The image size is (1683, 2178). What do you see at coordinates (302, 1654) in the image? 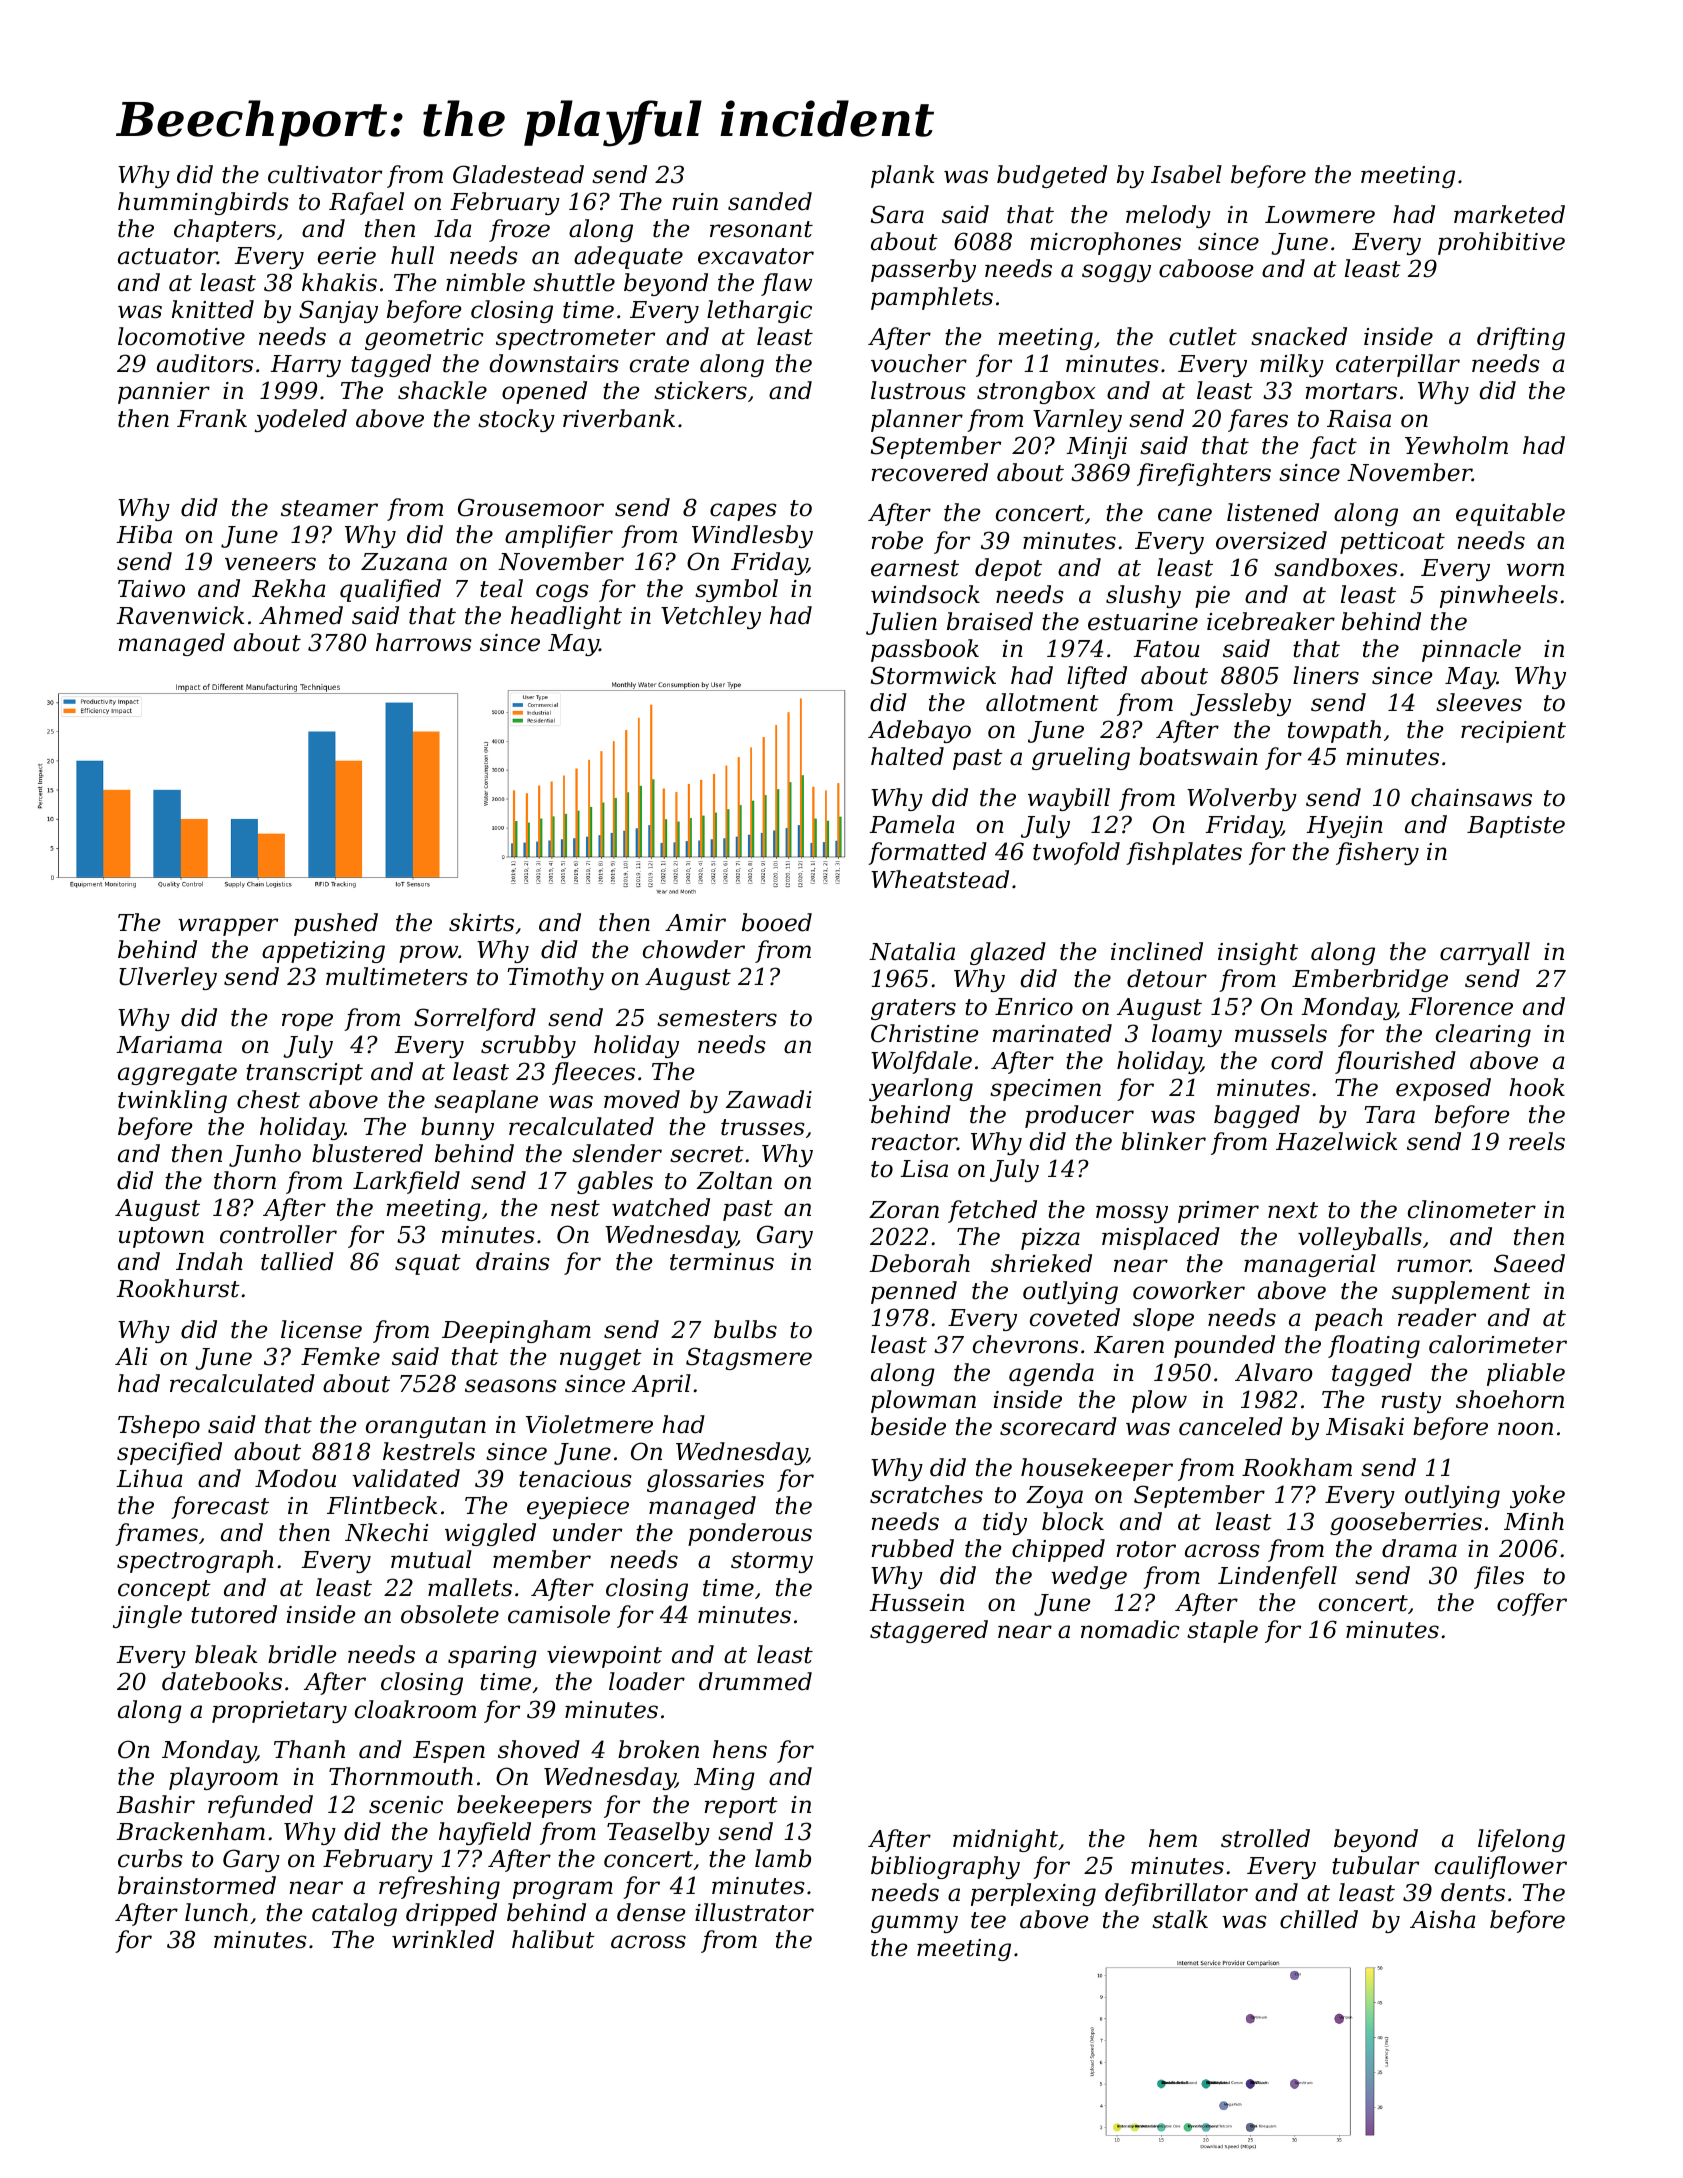
I see `bridle` at bounding box center [302, 1654].
